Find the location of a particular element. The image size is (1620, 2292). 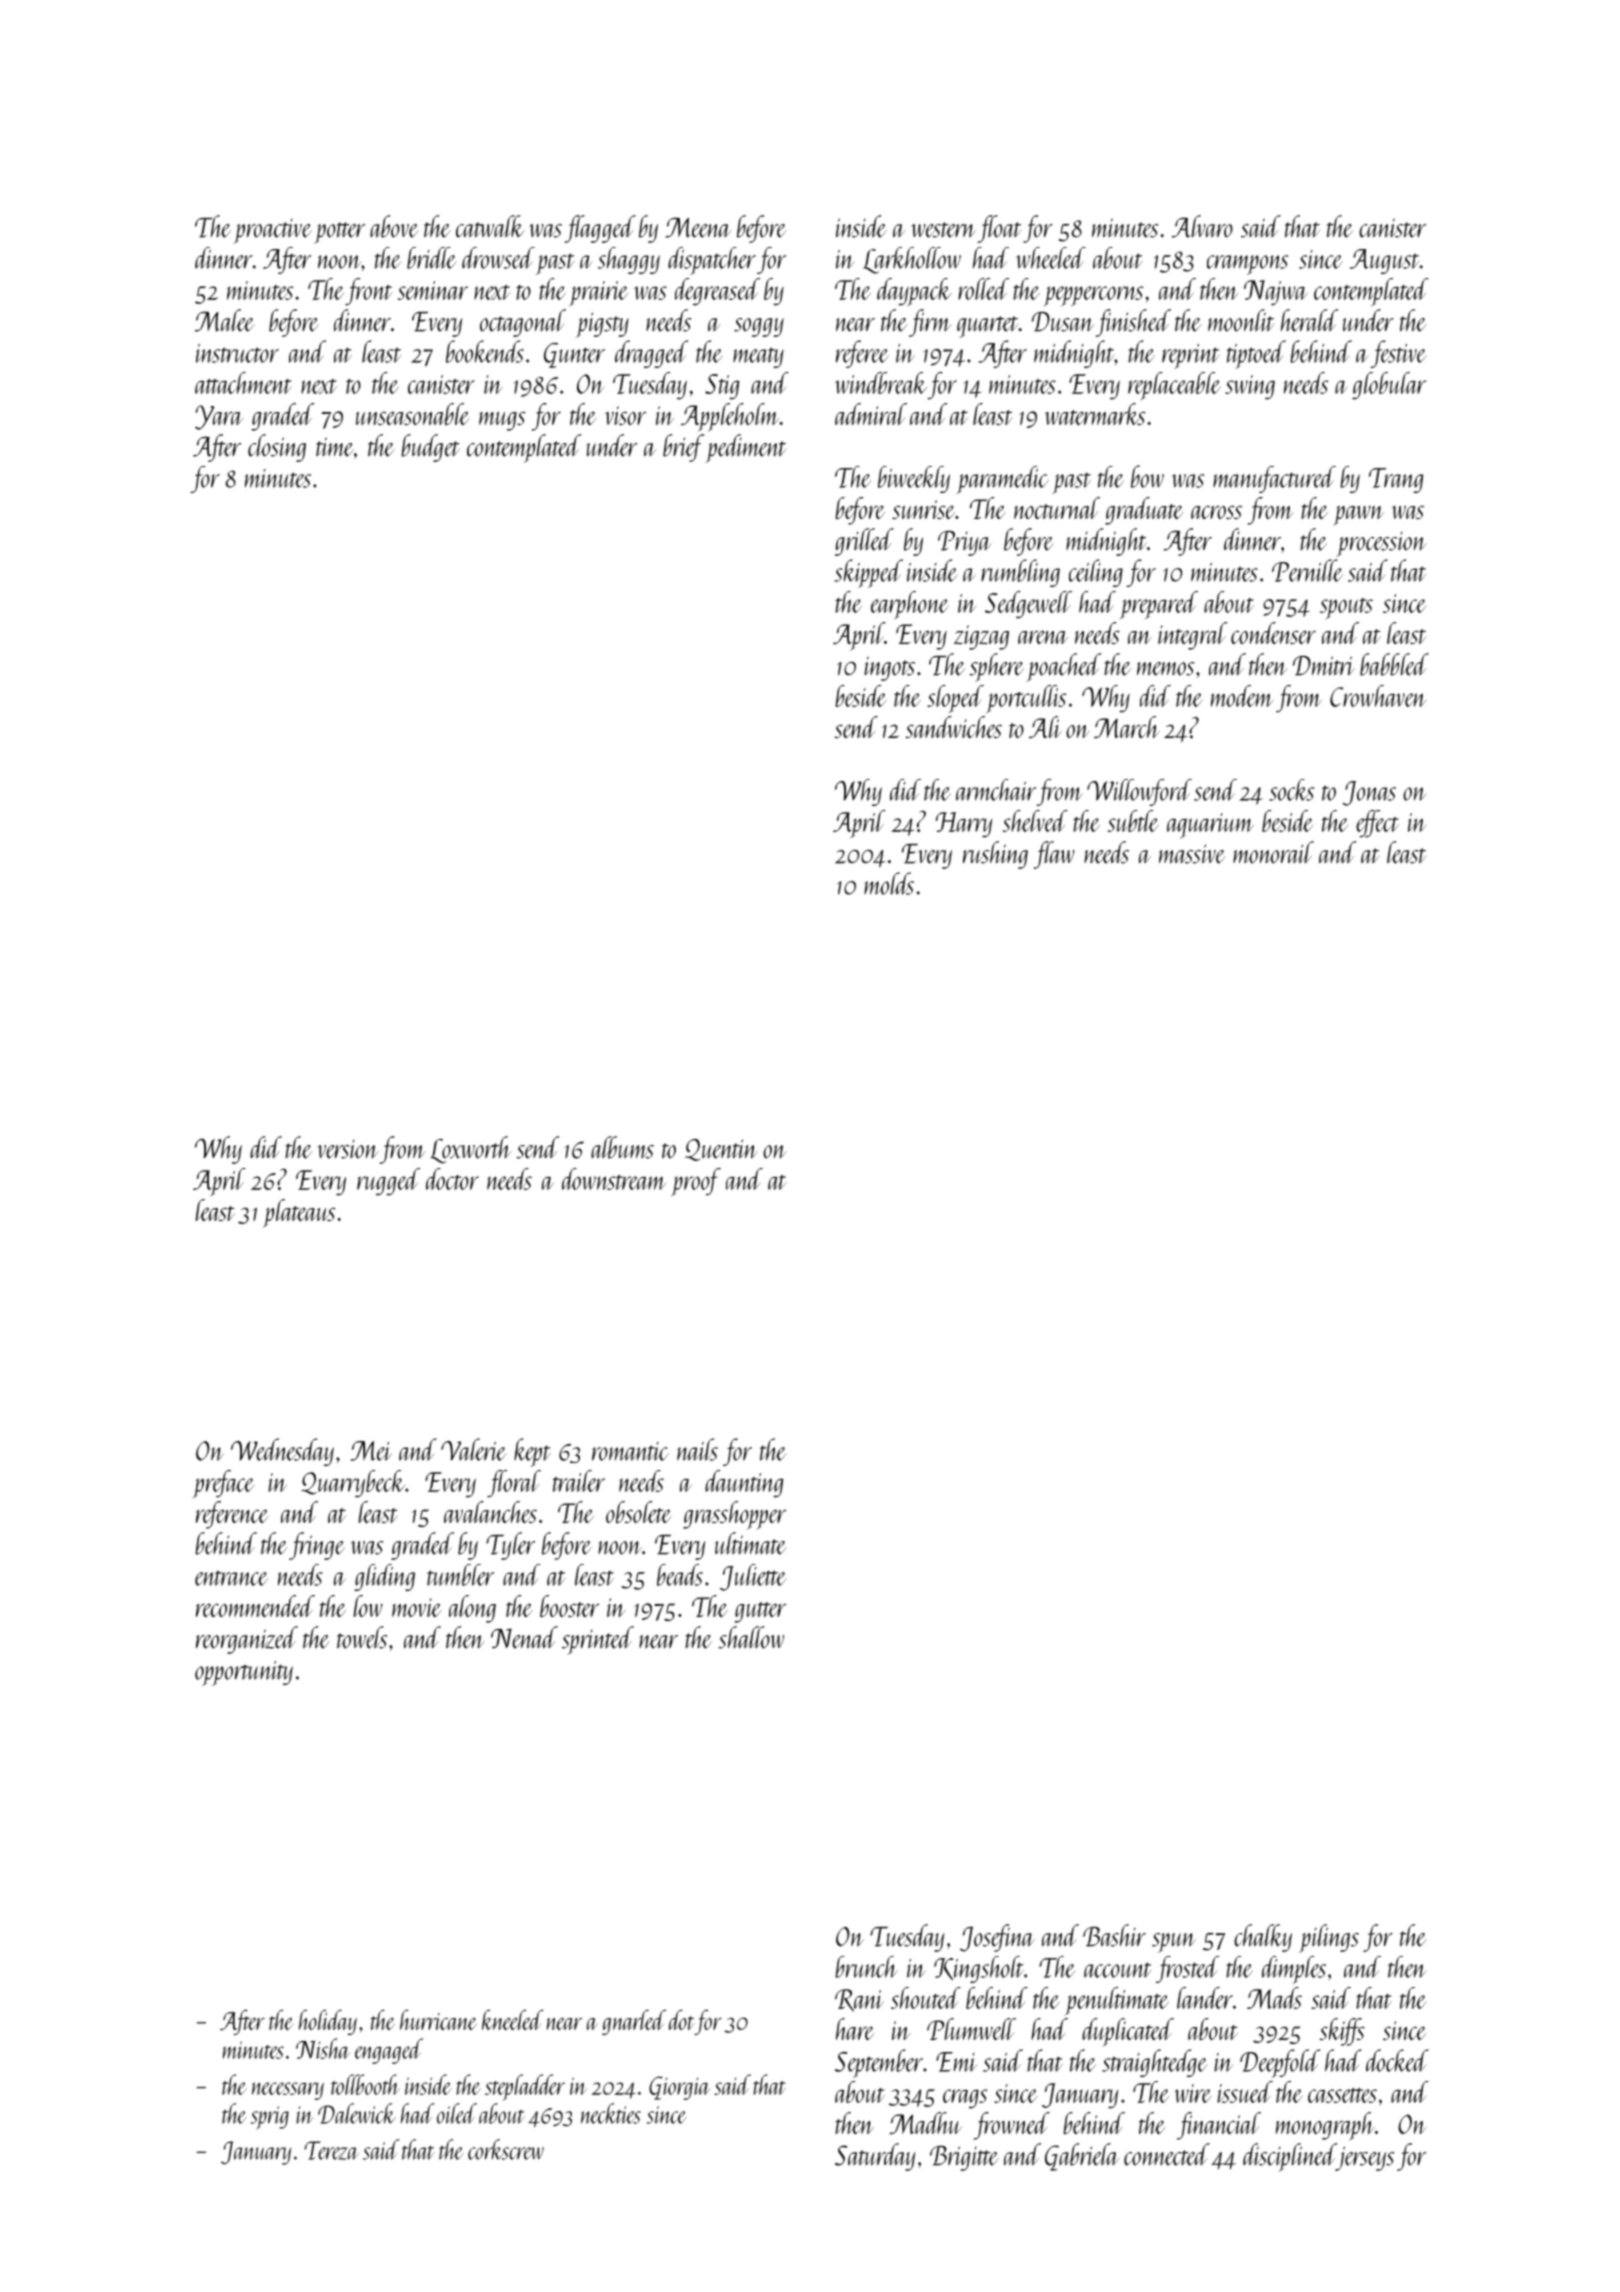

recommended is located at coordinates (255, 1606).
